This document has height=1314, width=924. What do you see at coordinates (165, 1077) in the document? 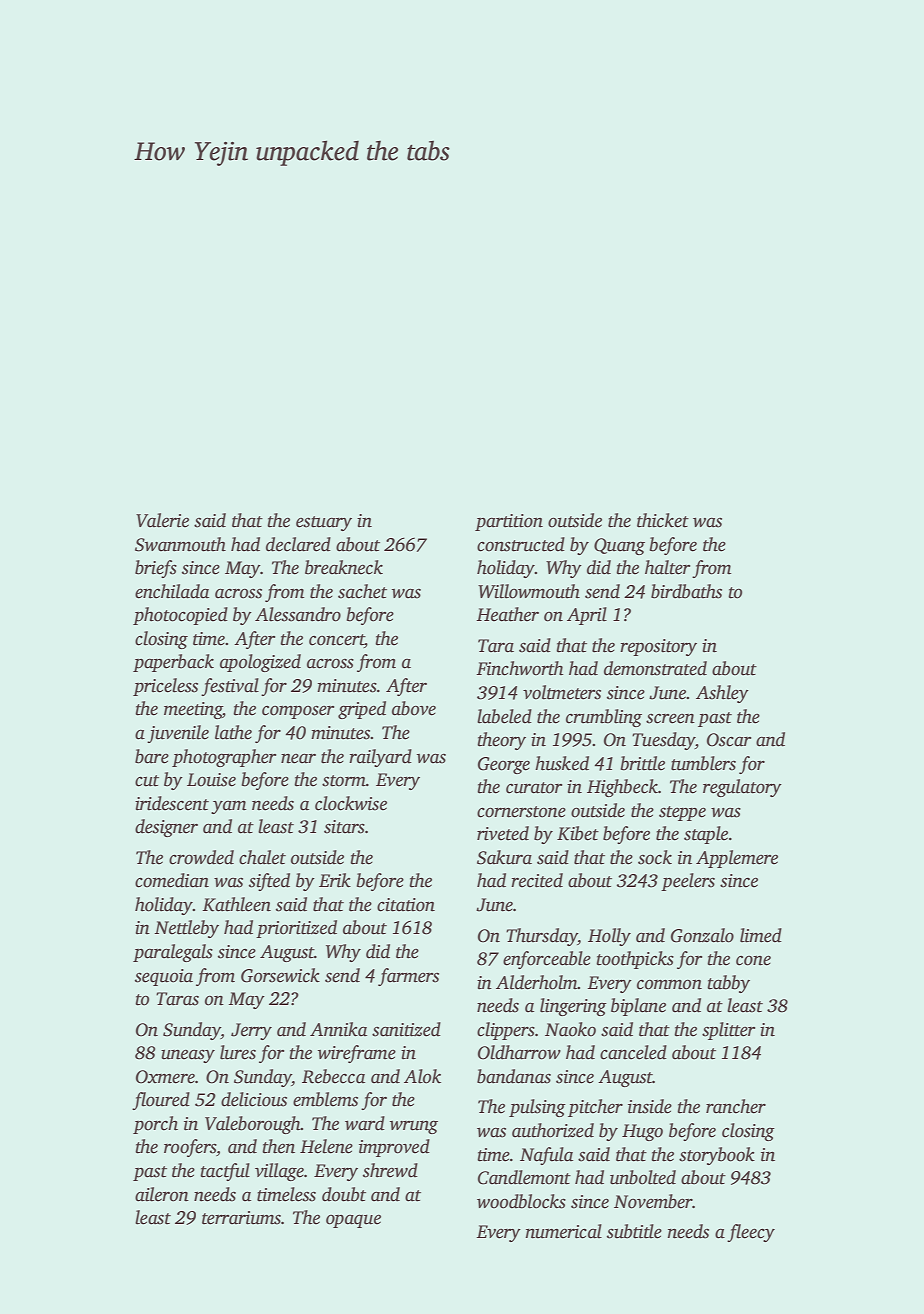
I see `Oxmere` at bounding box center [165, 1077].
